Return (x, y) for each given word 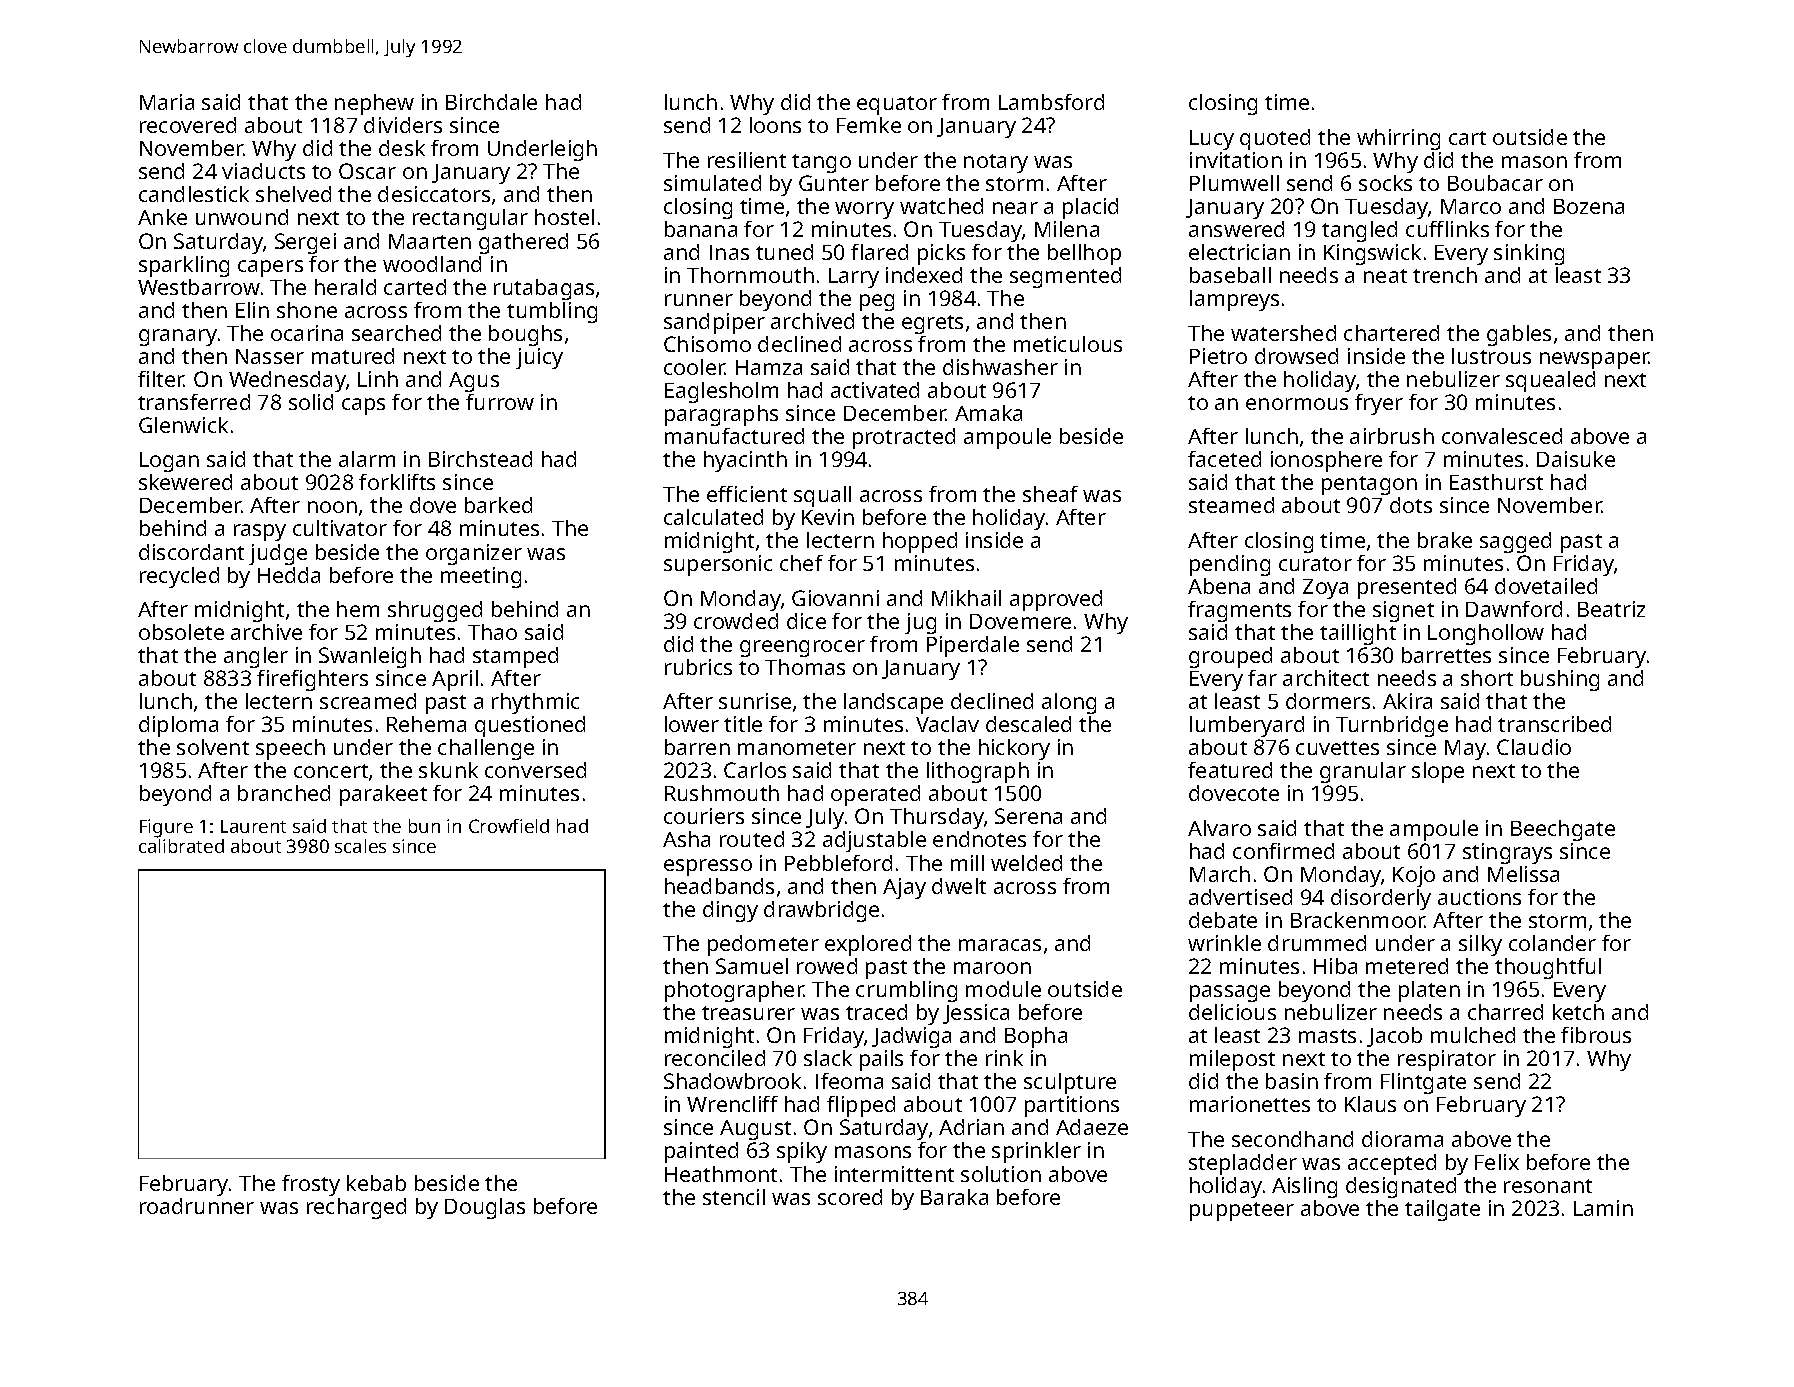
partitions (1072, 1106)
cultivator (340, 528)
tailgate (1442, 1210)
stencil (734, 1197)
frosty (311, 1185)
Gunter (834, 183)
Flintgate (1423, 1083)
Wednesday (287, 381)
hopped (920, 542)
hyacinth (745, 461)
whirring (1398, 139)
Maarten (430, 241)
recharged (356, 1208)
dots (1411, 505)
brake (1445, 540)
